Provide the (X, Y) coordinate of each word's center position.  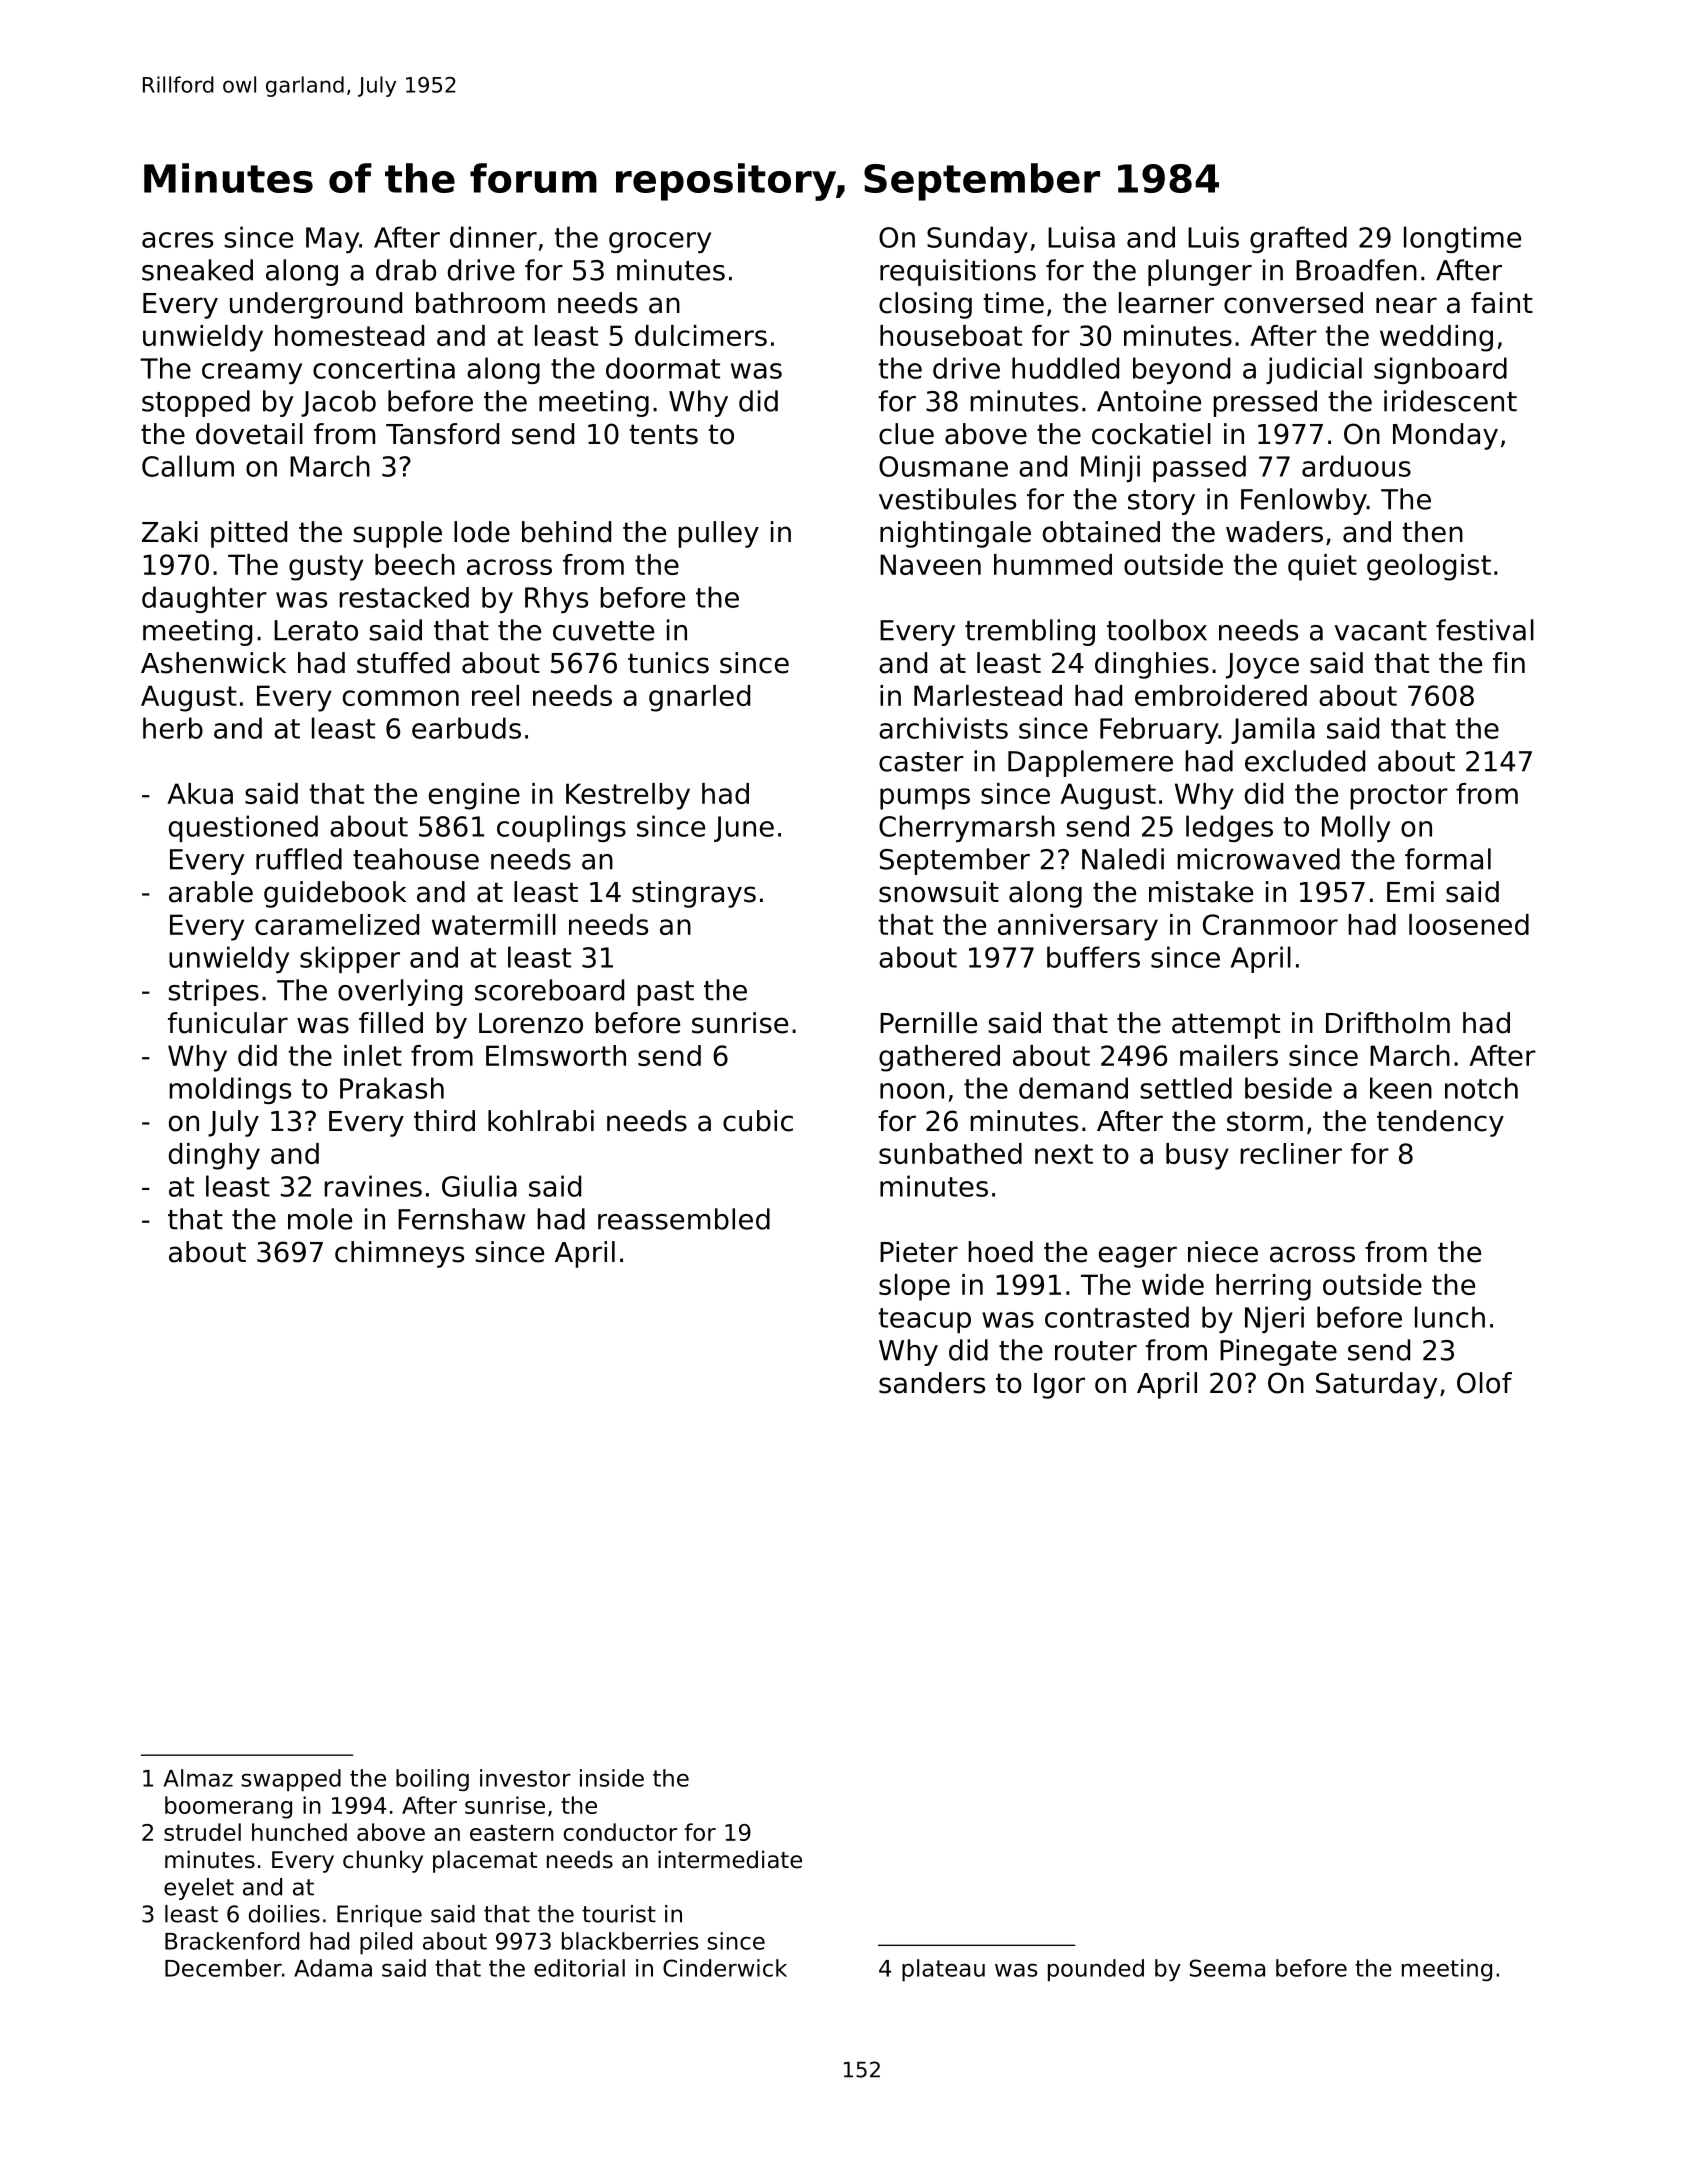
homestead (349, 335)
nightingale (955, 534)
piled (386, 1943)
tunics (668, 663)
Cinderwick (725, 1968)
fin (1509, 662)
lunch (1450, 1317)
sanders (932, 1383)
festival (1485, 630)
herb (173, 728)
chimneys (399, 1254)
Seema (1227, 1968)
